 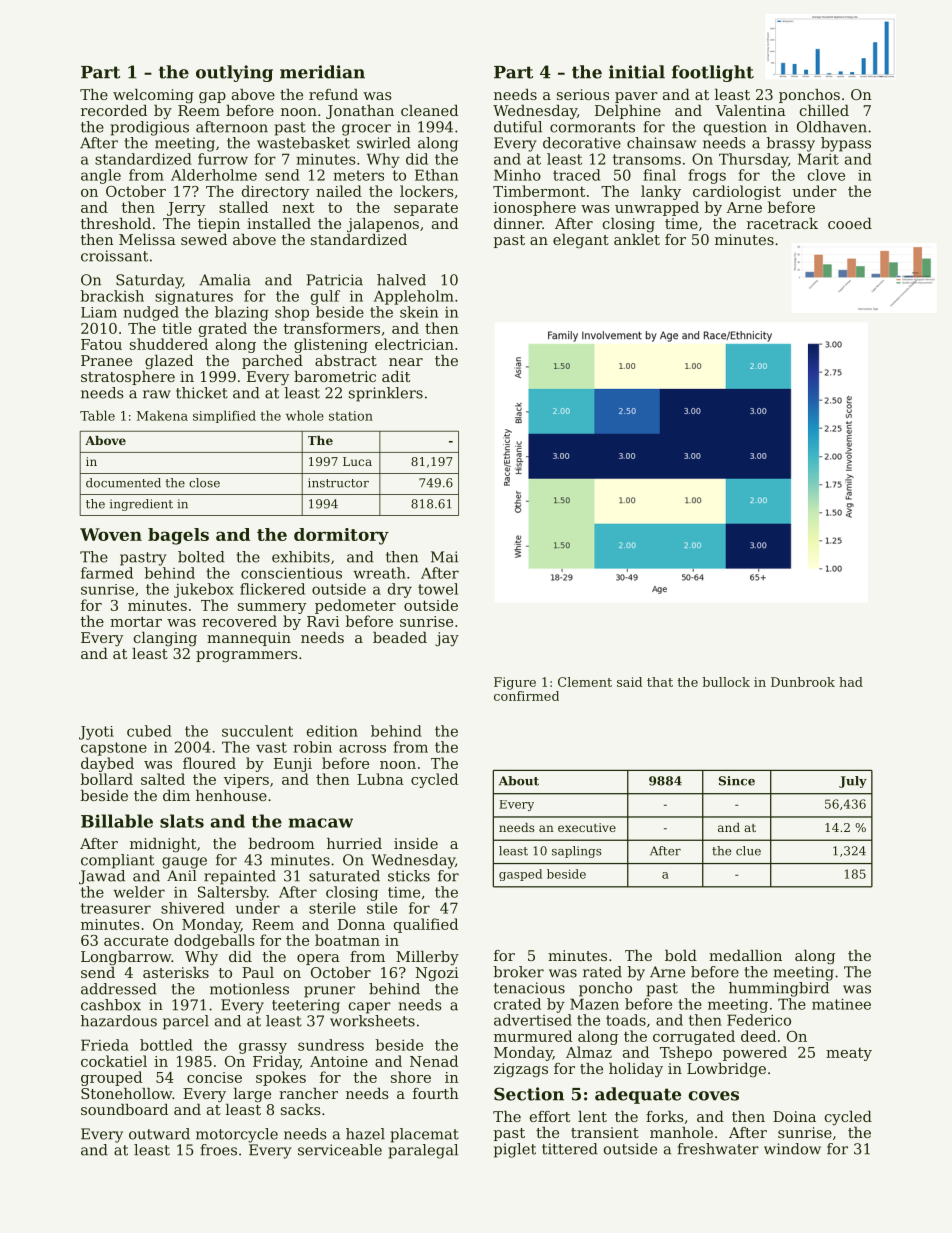 What do you see at coordinates (581, 241) in the document?
I see `elegant` at bounding box center [581, 241].
